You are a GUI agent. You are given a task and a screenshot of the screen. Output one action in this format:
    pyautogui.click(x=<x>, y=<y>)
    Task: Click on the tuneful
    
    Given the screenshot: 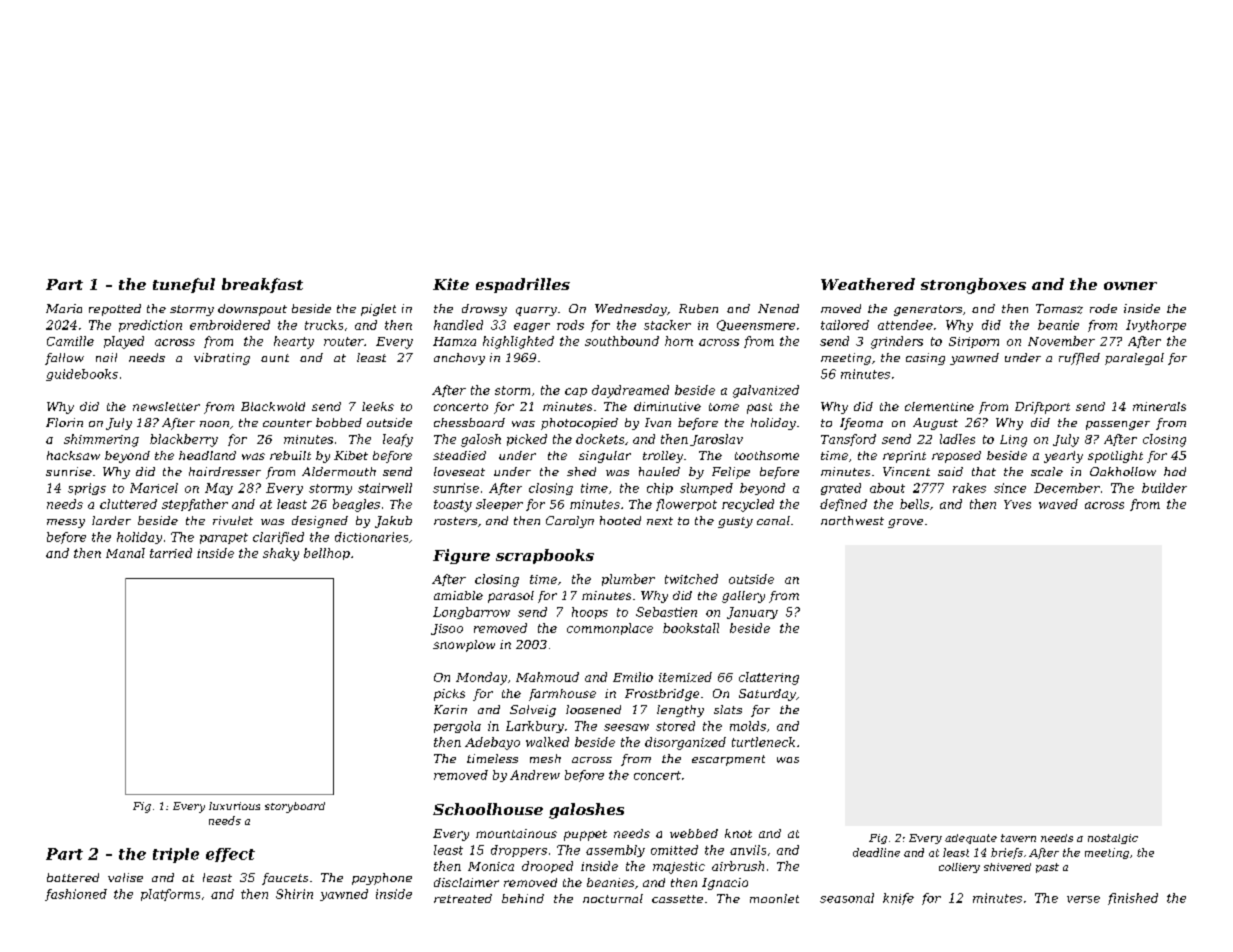 What is the action you would take?
    pyautogui.click(x=184, y=285)
